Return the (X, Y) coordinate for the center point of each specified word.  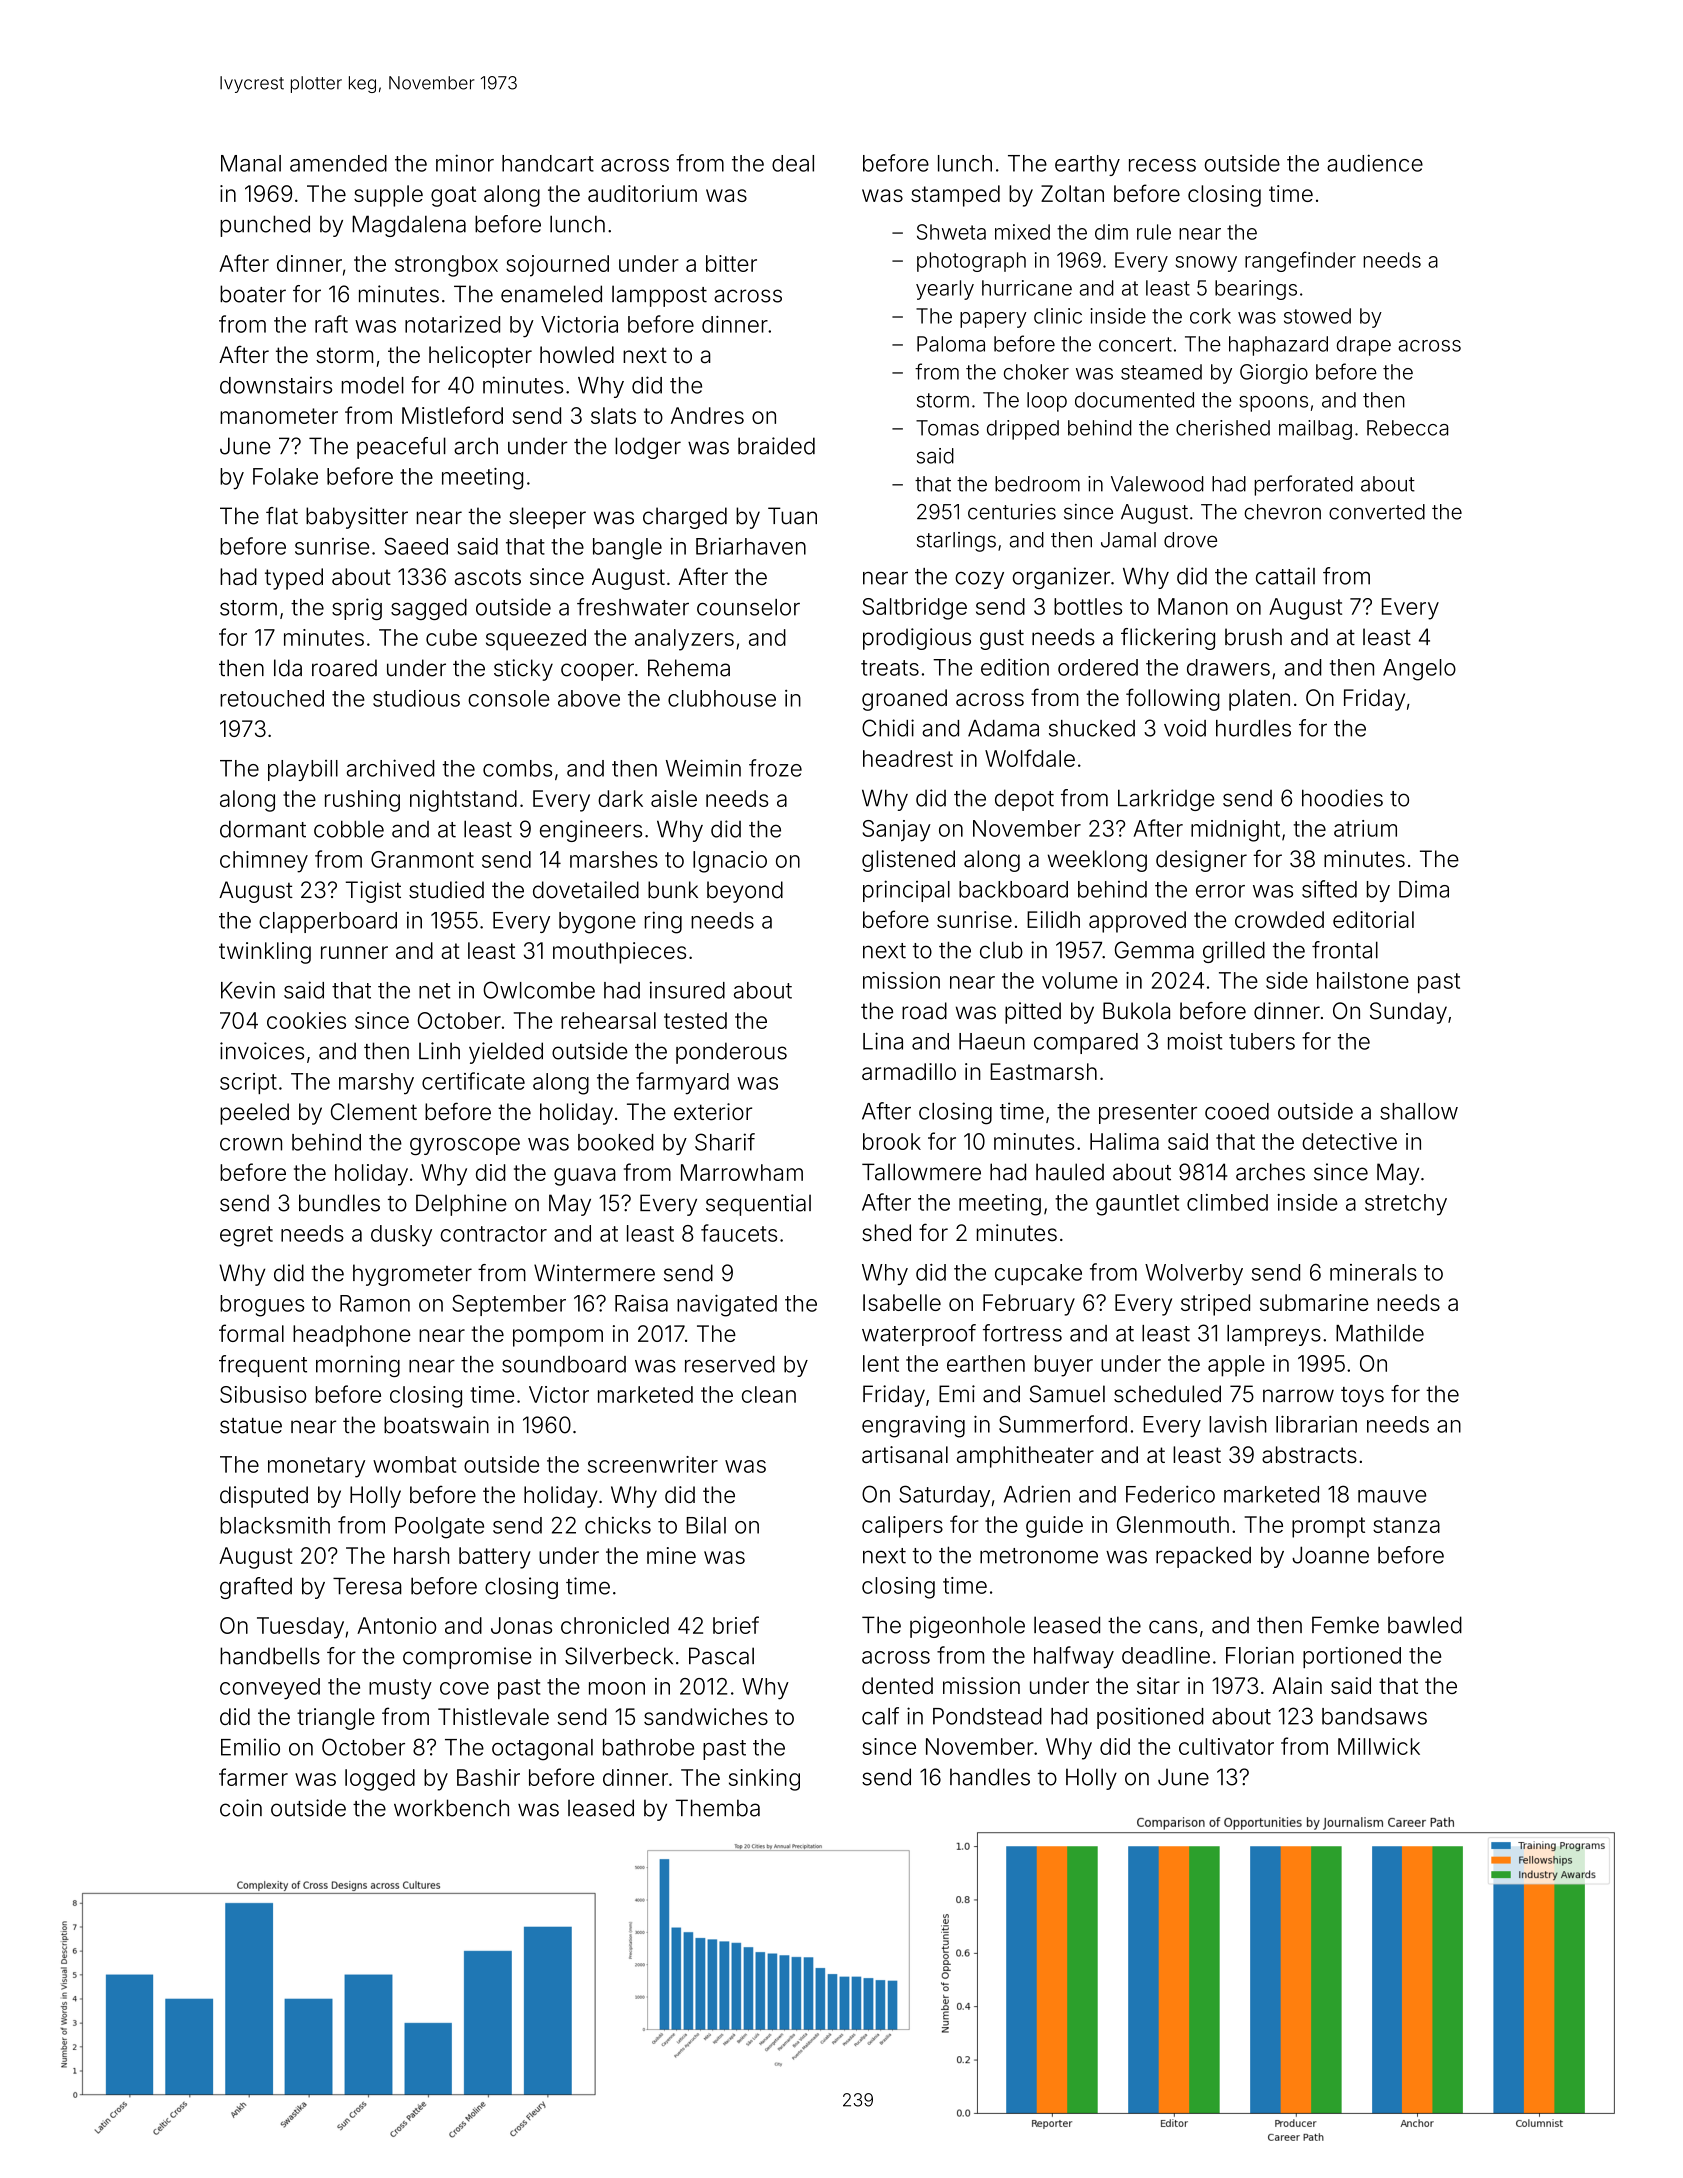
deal (793, 163)
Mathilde (1380, 1333)
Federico (1170, 1494)
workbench (451, 1808)
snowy (1206, 264)
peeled (254, 1114)
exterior (713, 1112)
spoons (1273, 404)
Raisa (641, 1303)
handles (990, 1777)
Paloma (951, 344)
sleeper (547, 518)
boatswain (436, 1425)
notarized (452, 324)
